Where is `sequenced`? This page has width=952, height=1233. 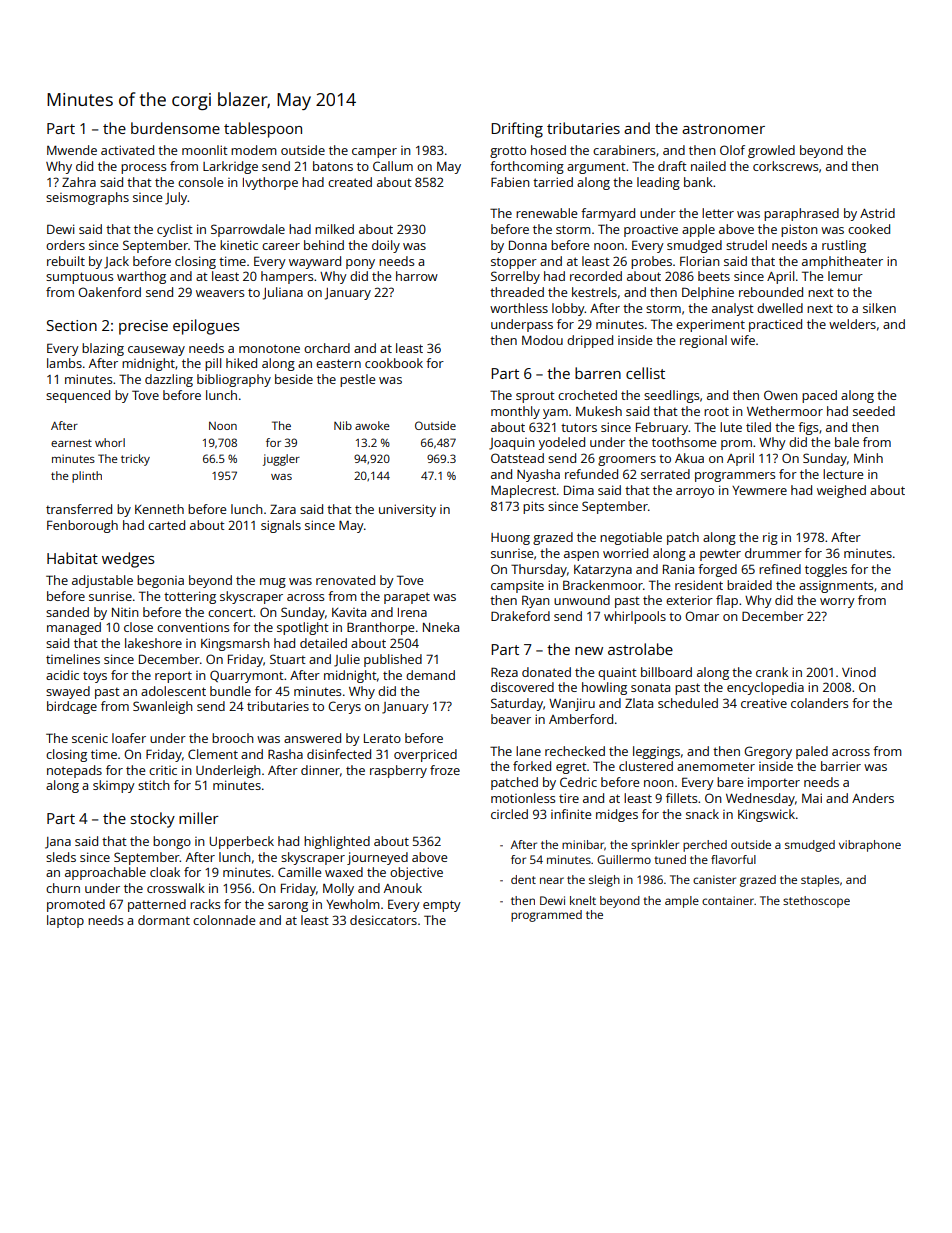 sequenced is located at coordinates (78, 396).
